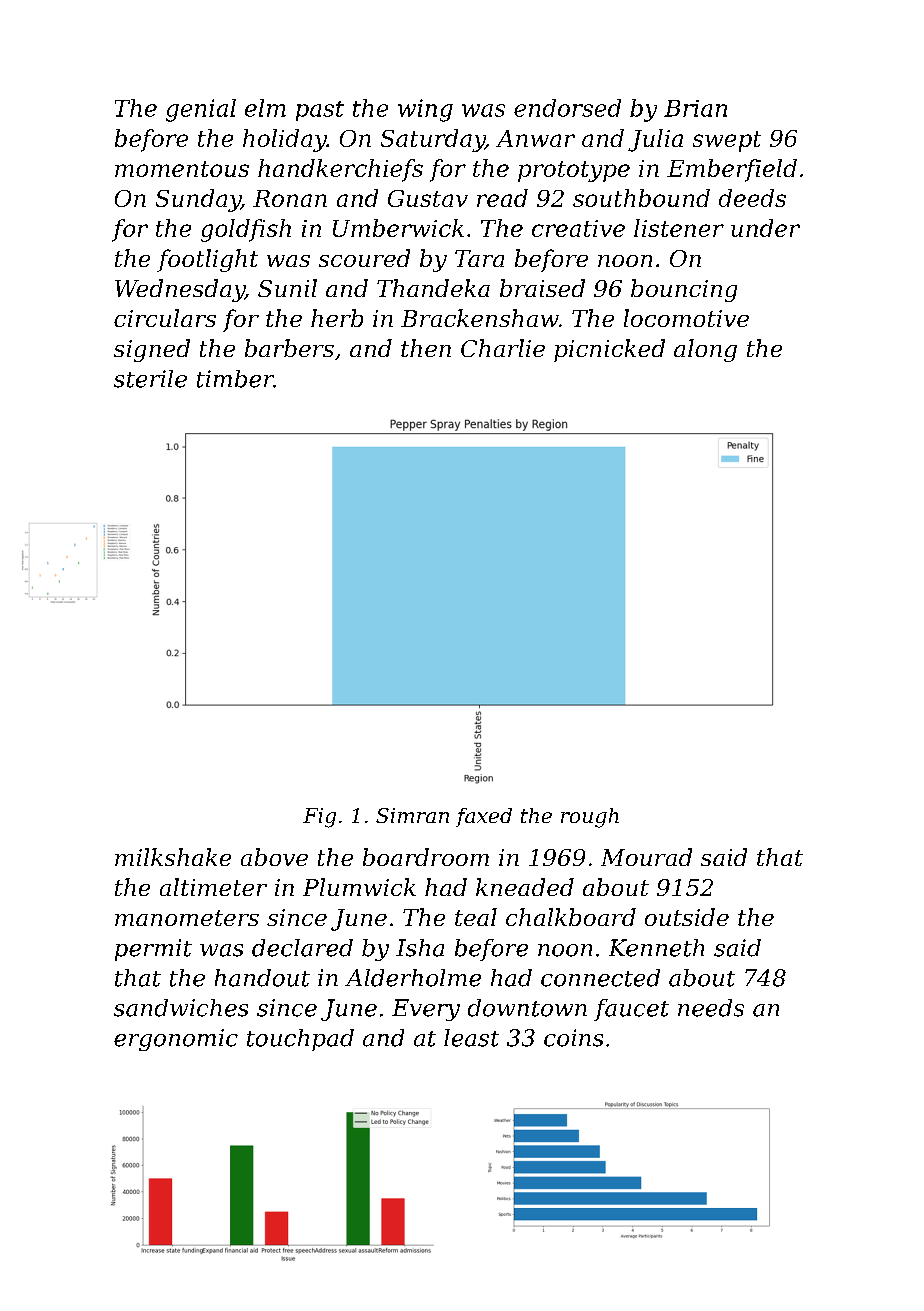 The width and height of the document is (924, 1311). I want to click on Simran, so click(412, 815).
